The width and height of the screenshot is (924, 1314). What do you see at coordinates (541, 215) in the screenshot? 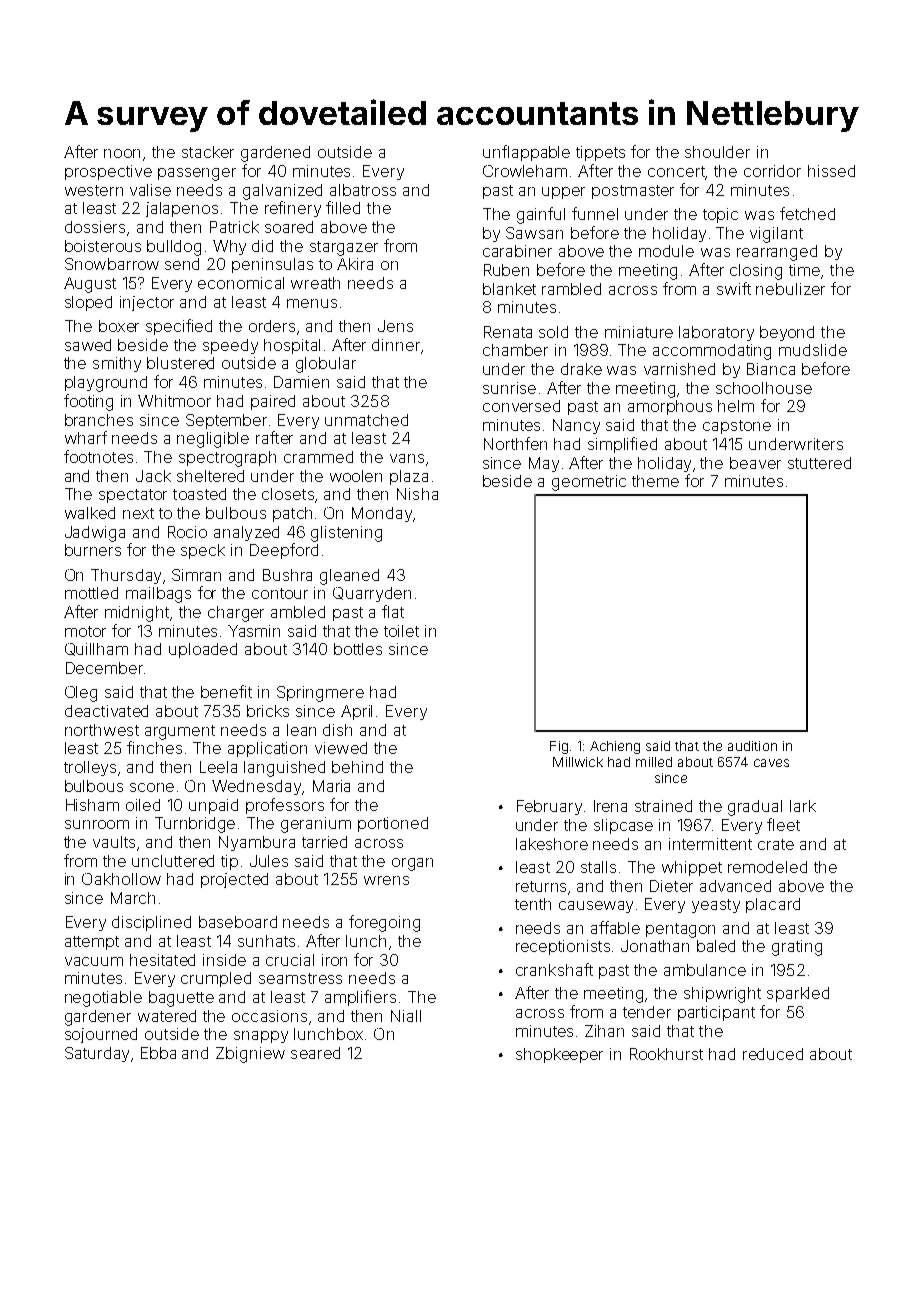
I see `gainful` at bounding box center [541, 215].
